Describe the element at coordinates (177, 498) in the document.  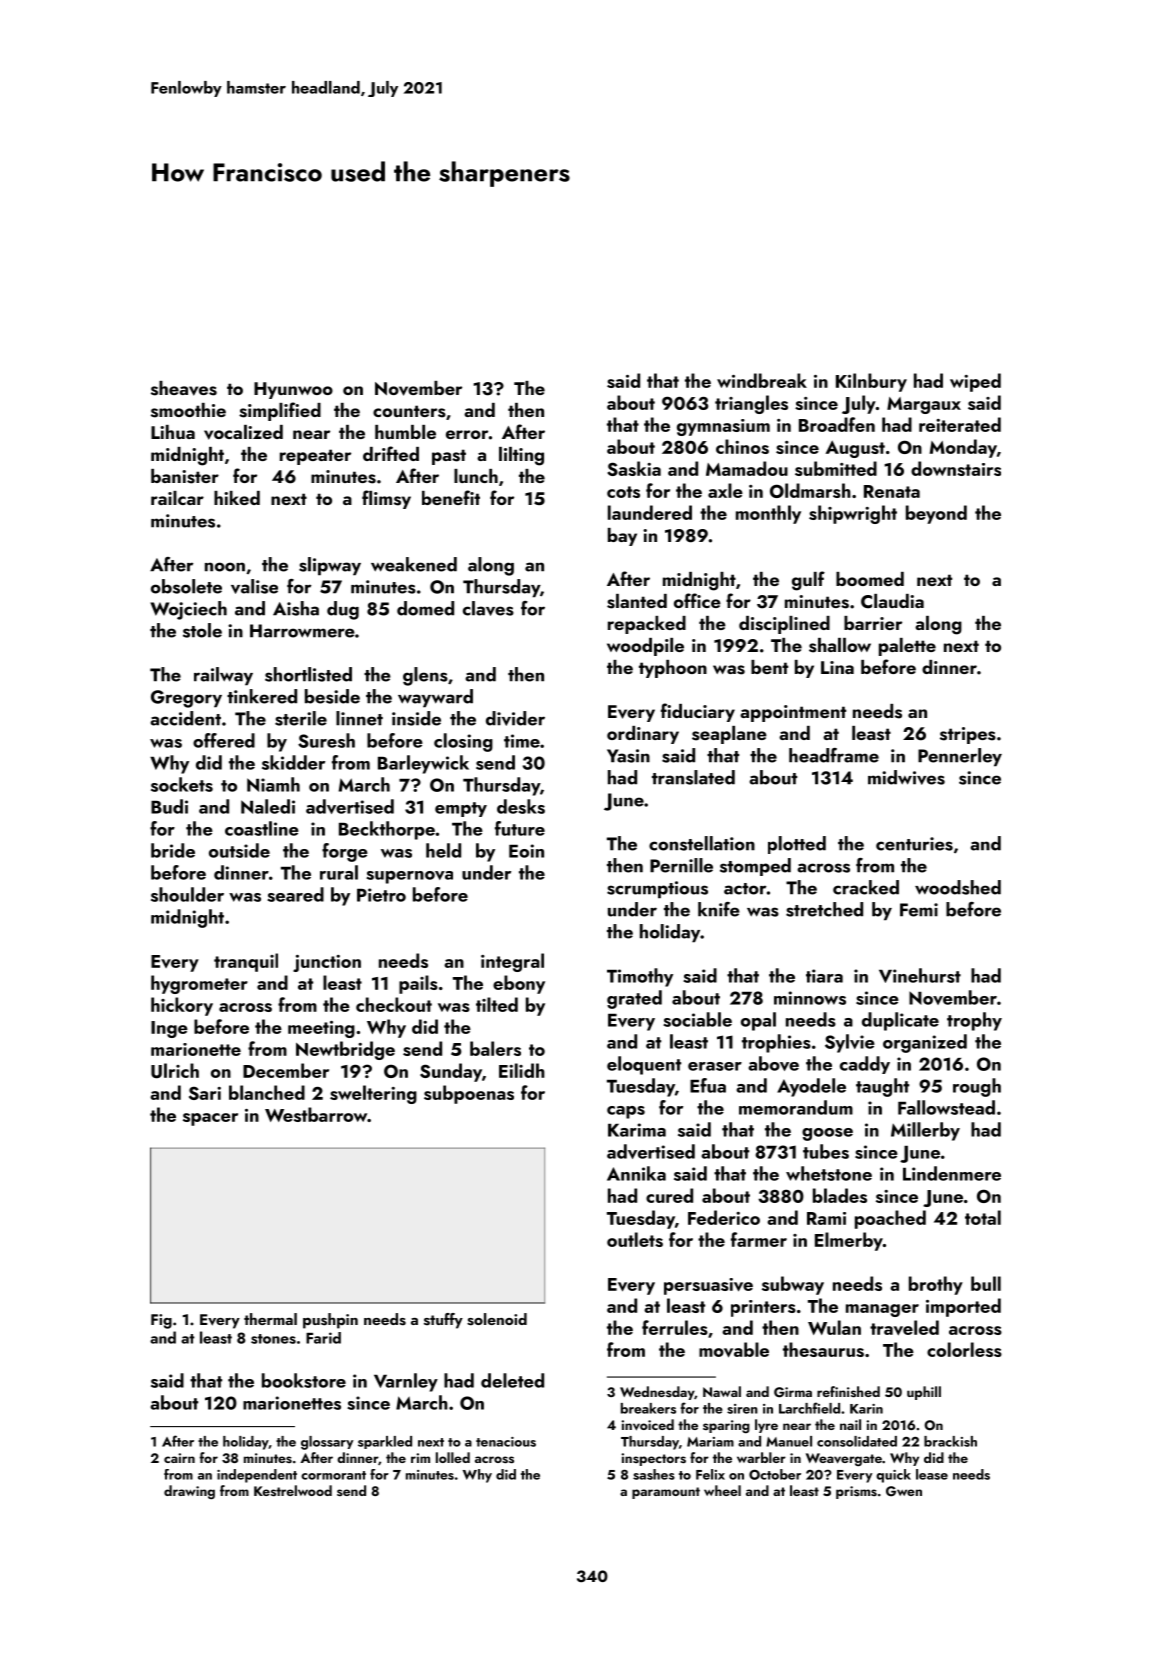
I see `railcar` at that location.
